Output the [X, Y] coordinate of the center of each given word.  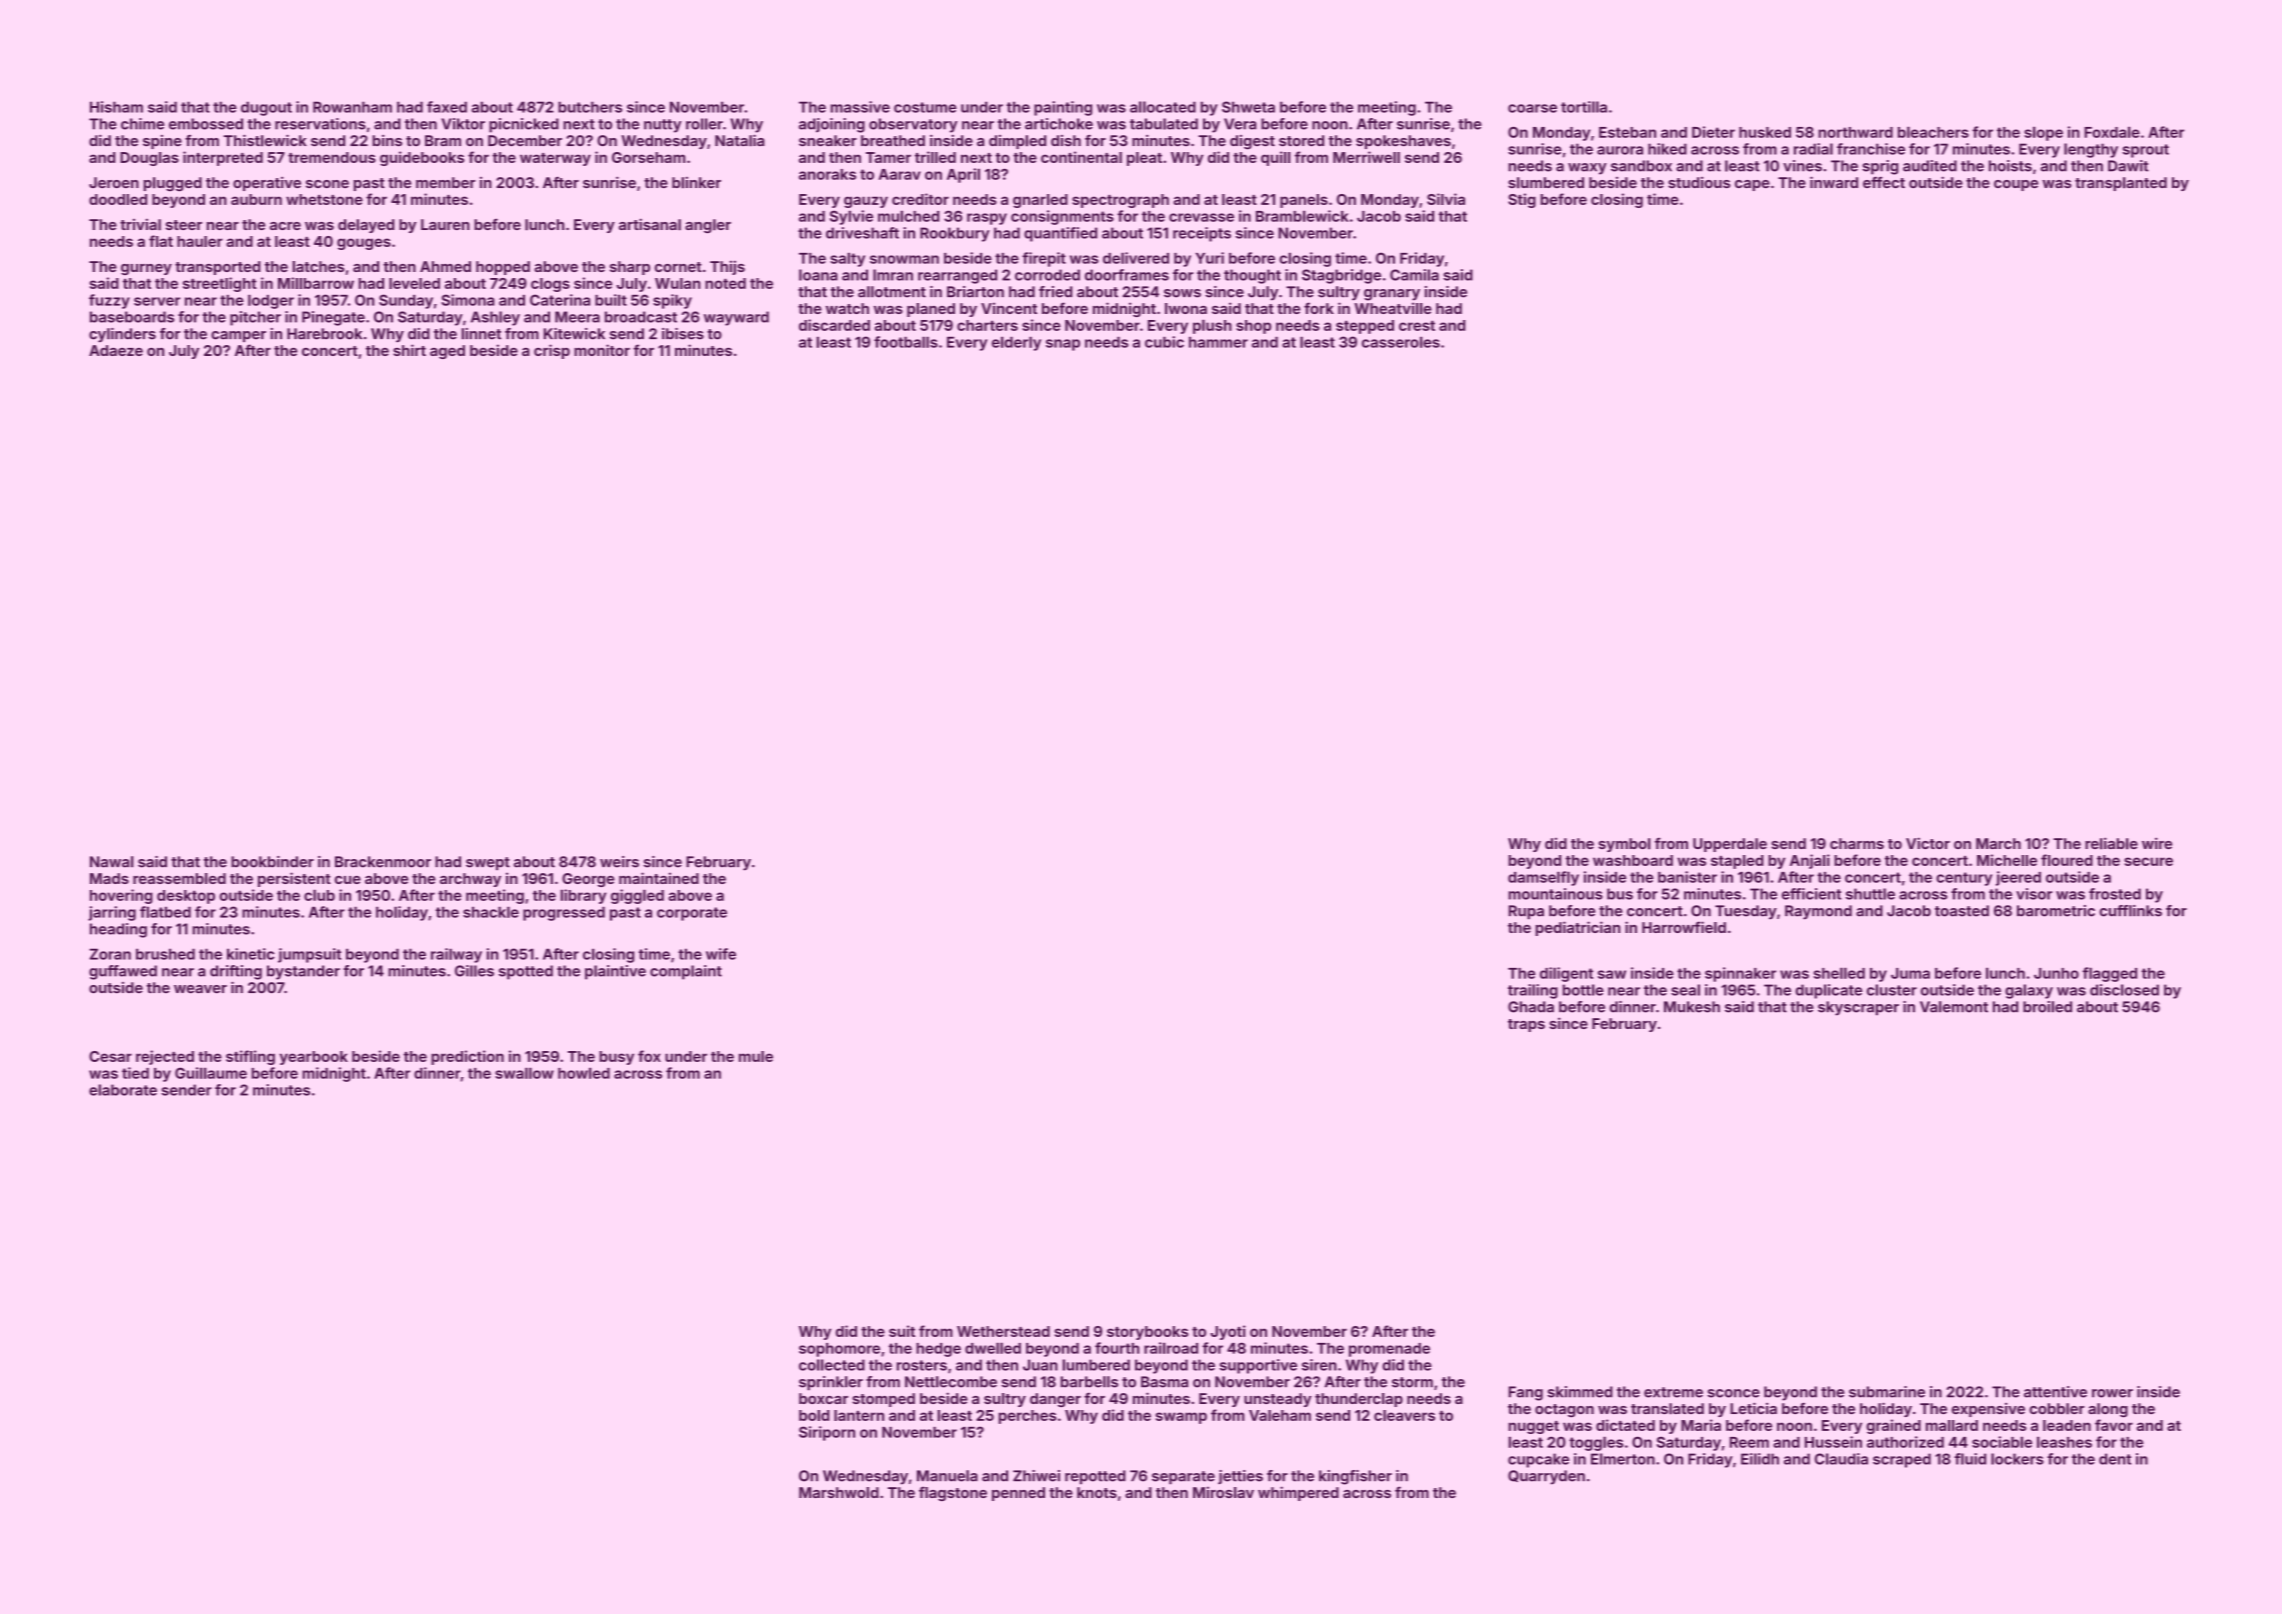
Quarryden [1546, 1477]
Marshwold [839, 1492]
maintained [659, 878]
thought [1252, 276]
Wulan [678, 283]
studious [1699, 182]
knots [1097, 1492]
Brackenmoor [383, 862]
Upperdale [1730, 845]
